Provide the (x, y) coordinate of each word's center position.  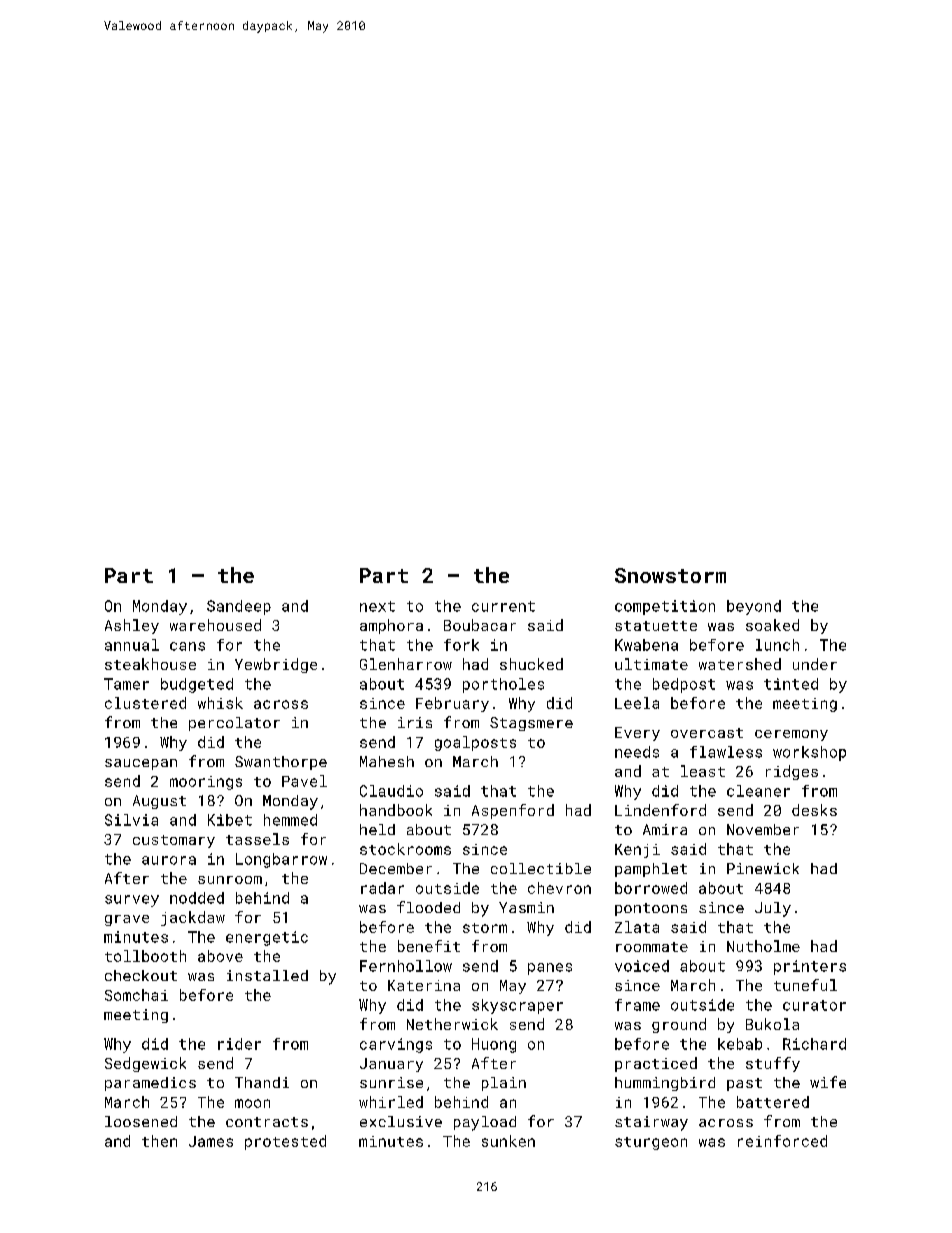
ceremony (791, 735)
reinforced (782, 1141)
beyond (754, 607)
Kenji (637, 851)
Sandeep (239, 607)
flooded (428, 907)
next (377, 606)
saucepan (141, 764)
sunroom (230, 880)
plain (504, 1084)
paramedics (150, 1084)
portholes (503, 685)
